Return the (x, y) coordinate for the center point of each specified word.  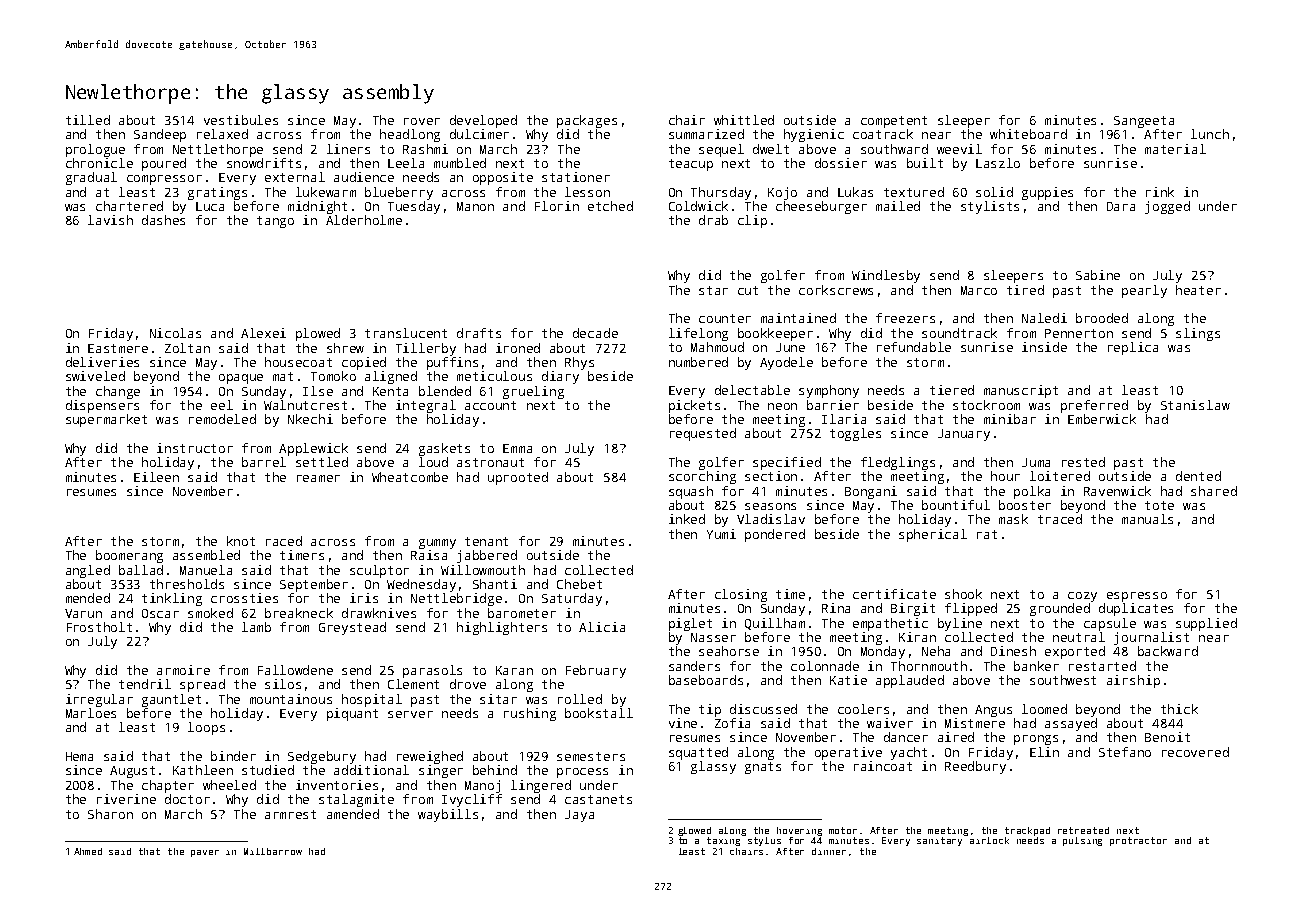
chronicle (99, 163)
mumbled (460, 163)
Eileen (156, 477)
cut (748, 290)
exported (1075, 652)
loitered (1060, 476)
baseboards (706, 680)
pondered (775, 535)
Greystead (352, 628)
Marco (979, 290)
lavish (110, 220)
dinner (829, 851)
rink (1160, 192)
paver (205, 853)
